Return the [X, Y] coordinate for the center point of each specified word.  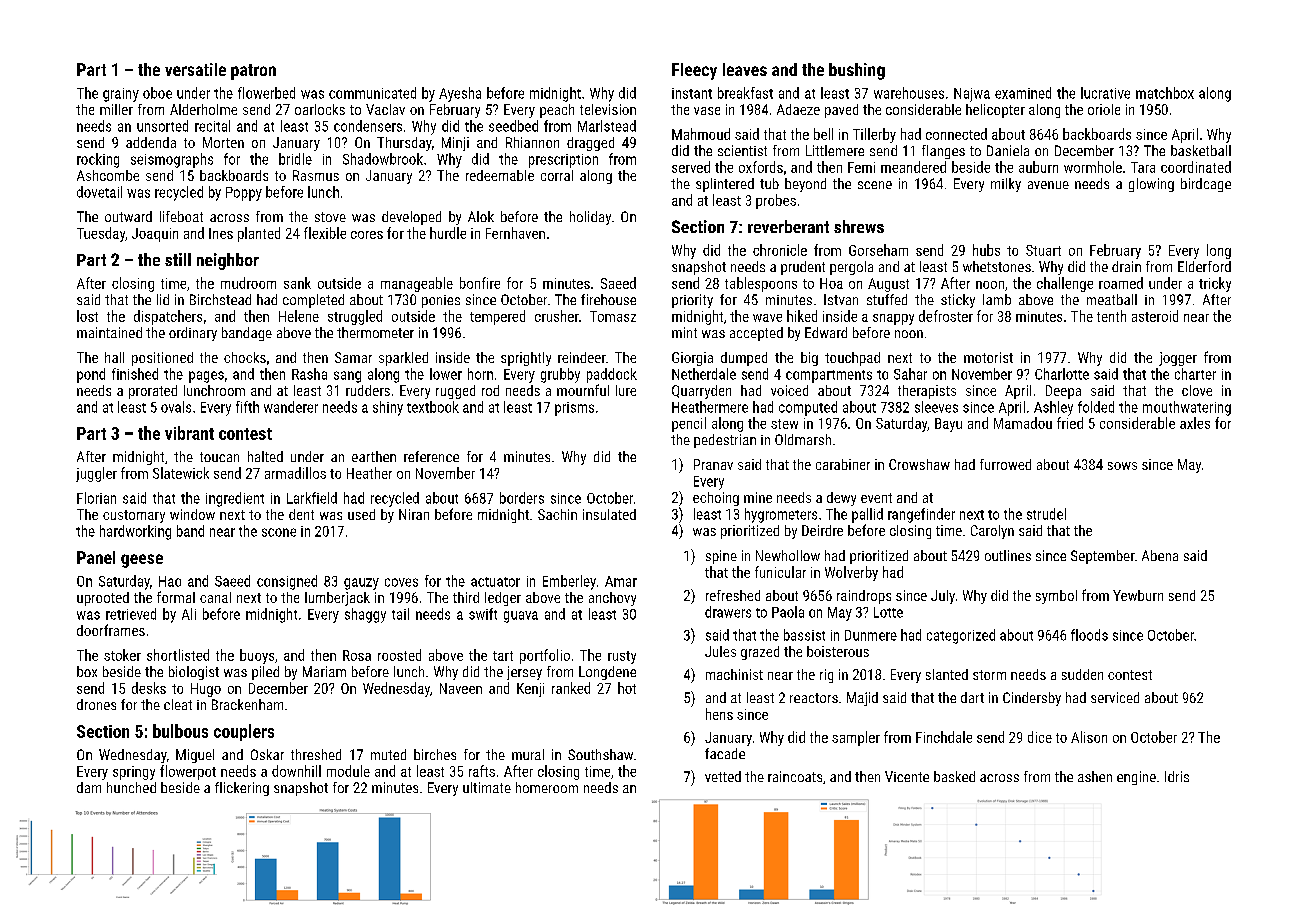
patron [253, 72]
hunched [131, 787]
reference [431, 456]
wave [767, 318]
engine [1136, 778]
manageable [417, 284]
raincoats [795, 776]
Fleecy [694, 71]
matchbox [1165, 93]
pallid [867, 515]
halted [265, 456]
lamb [997, 299]
